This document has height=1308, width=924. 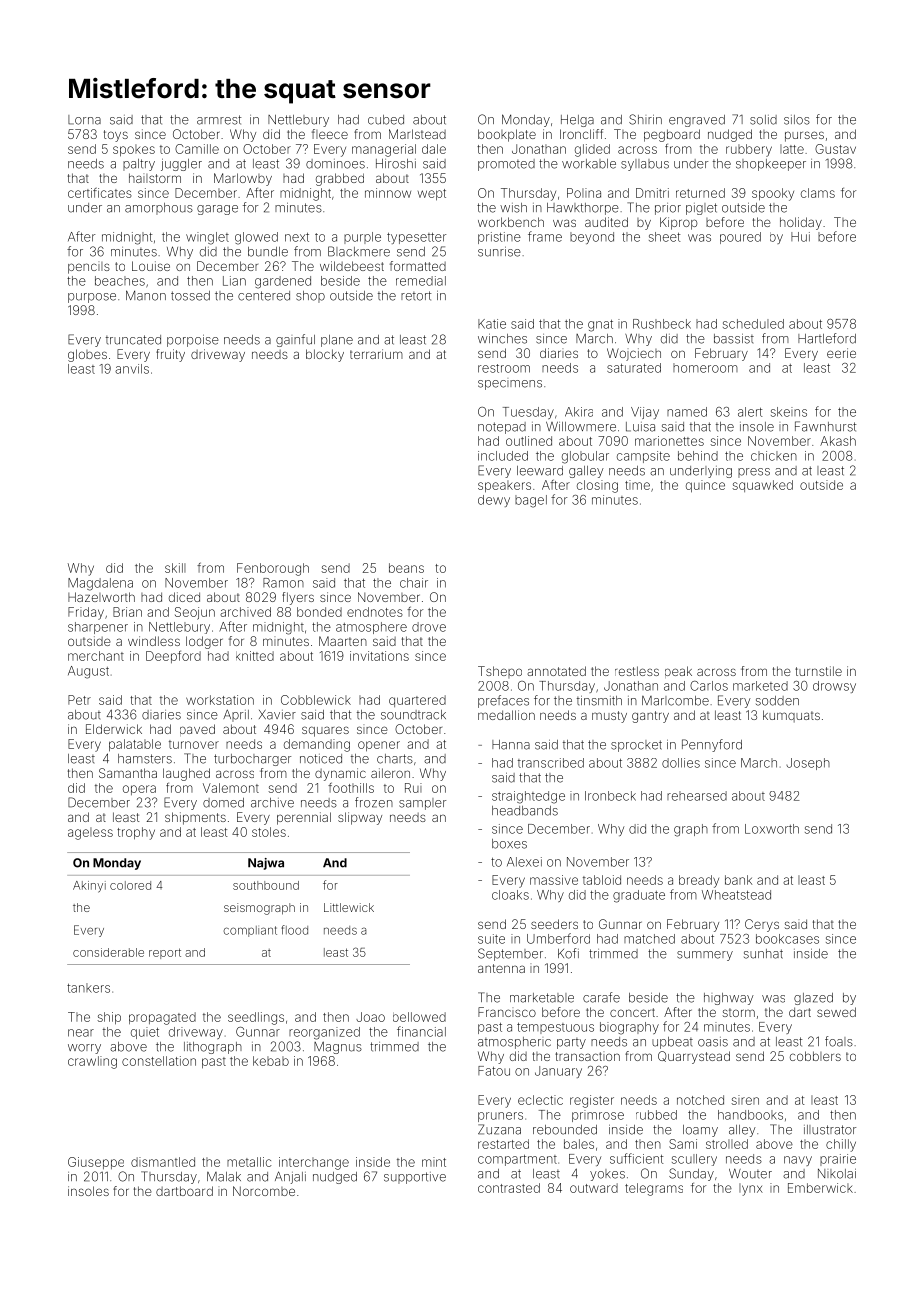 What do you see at coordinates (224, 1177) in the document?
I see `Malak` at bounding box center [224, 1177].
